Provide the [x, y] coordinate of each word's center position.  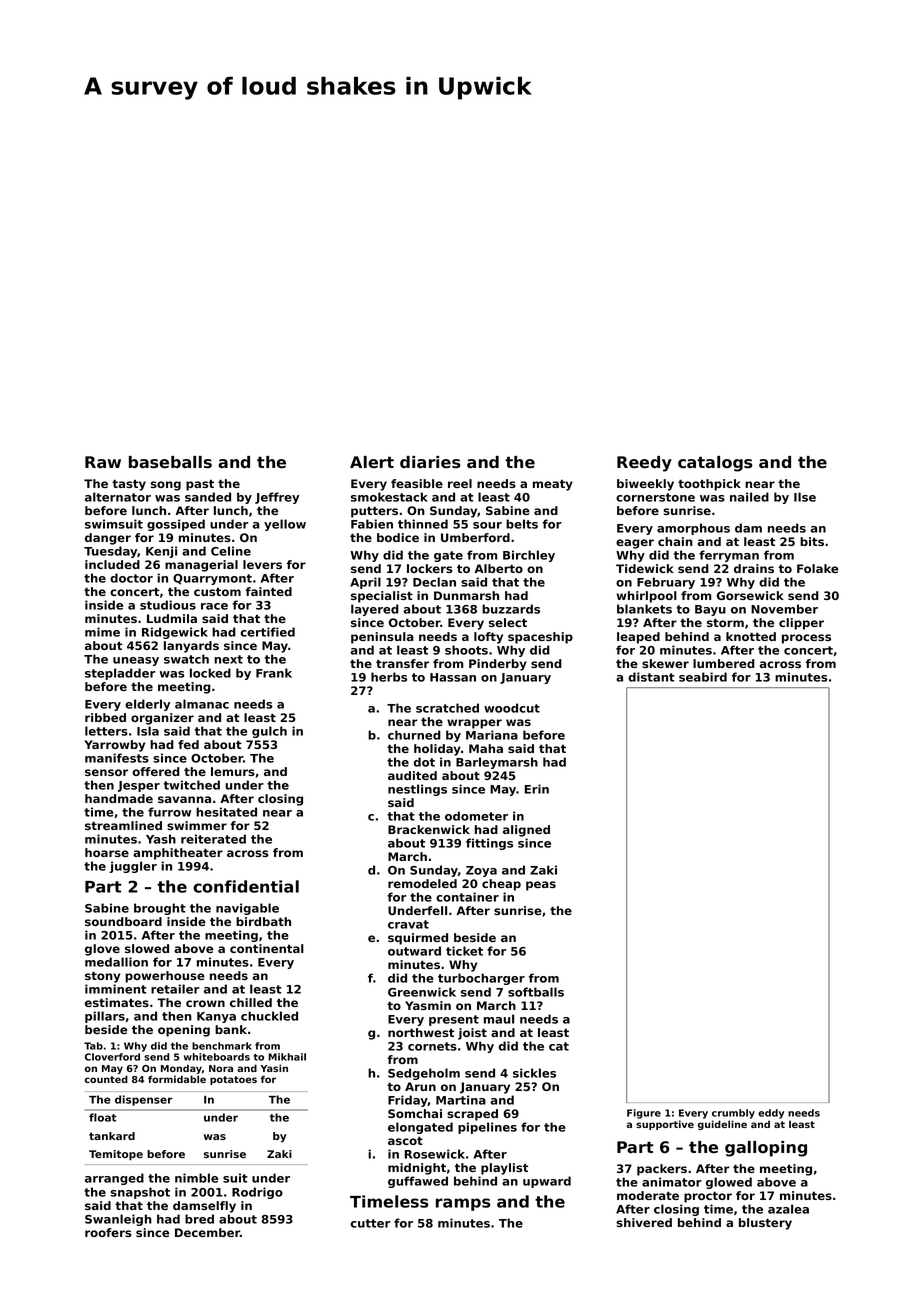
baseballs [170, 462]
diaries [430, 462]
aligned [526, 831]
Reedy [644, 464]
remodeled [422, 883]
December [207, 1232]
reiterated [213, 839]
